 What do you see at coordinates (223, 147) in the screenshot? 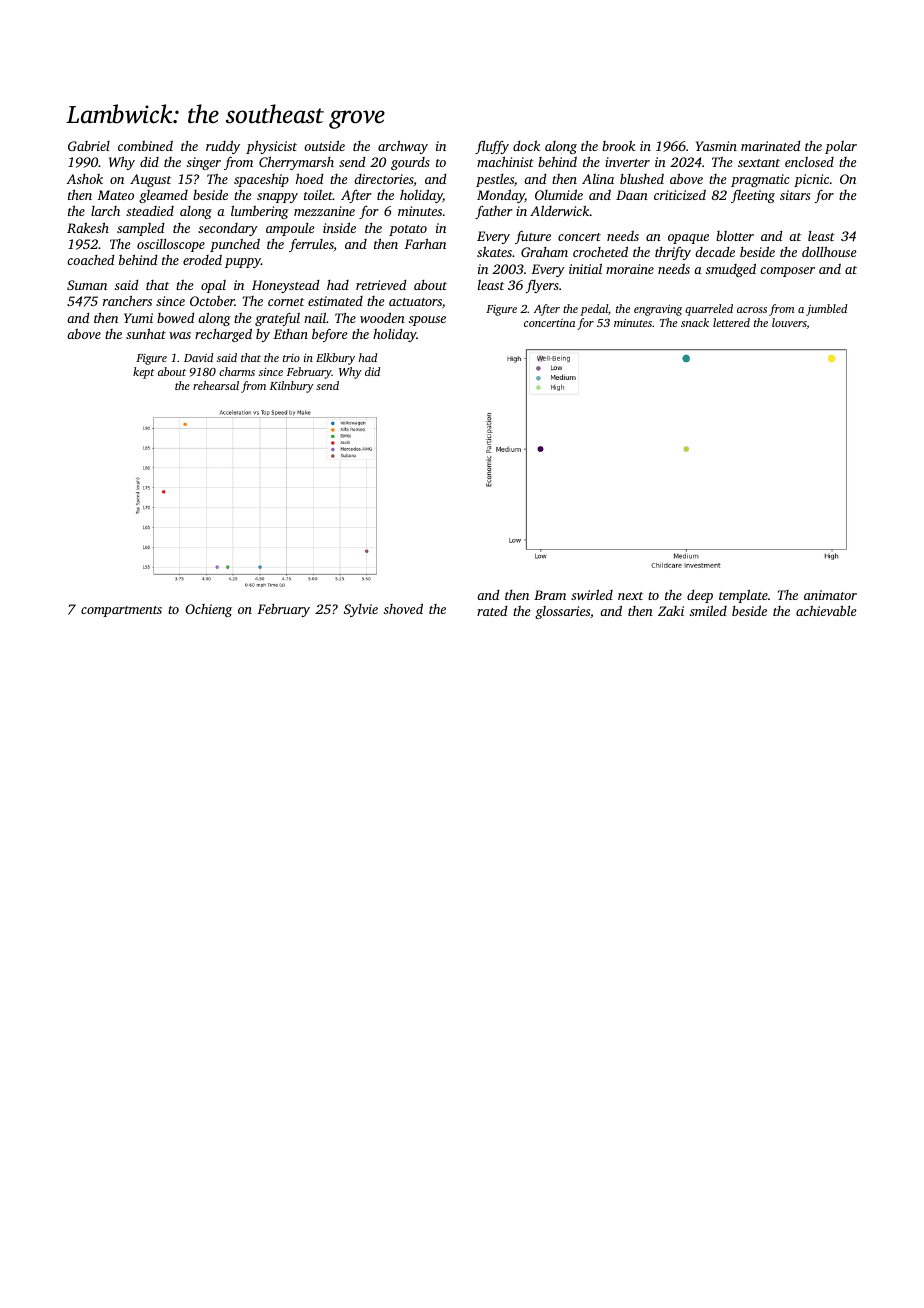
I see `ruddy` at bounding box center [223, 147].
